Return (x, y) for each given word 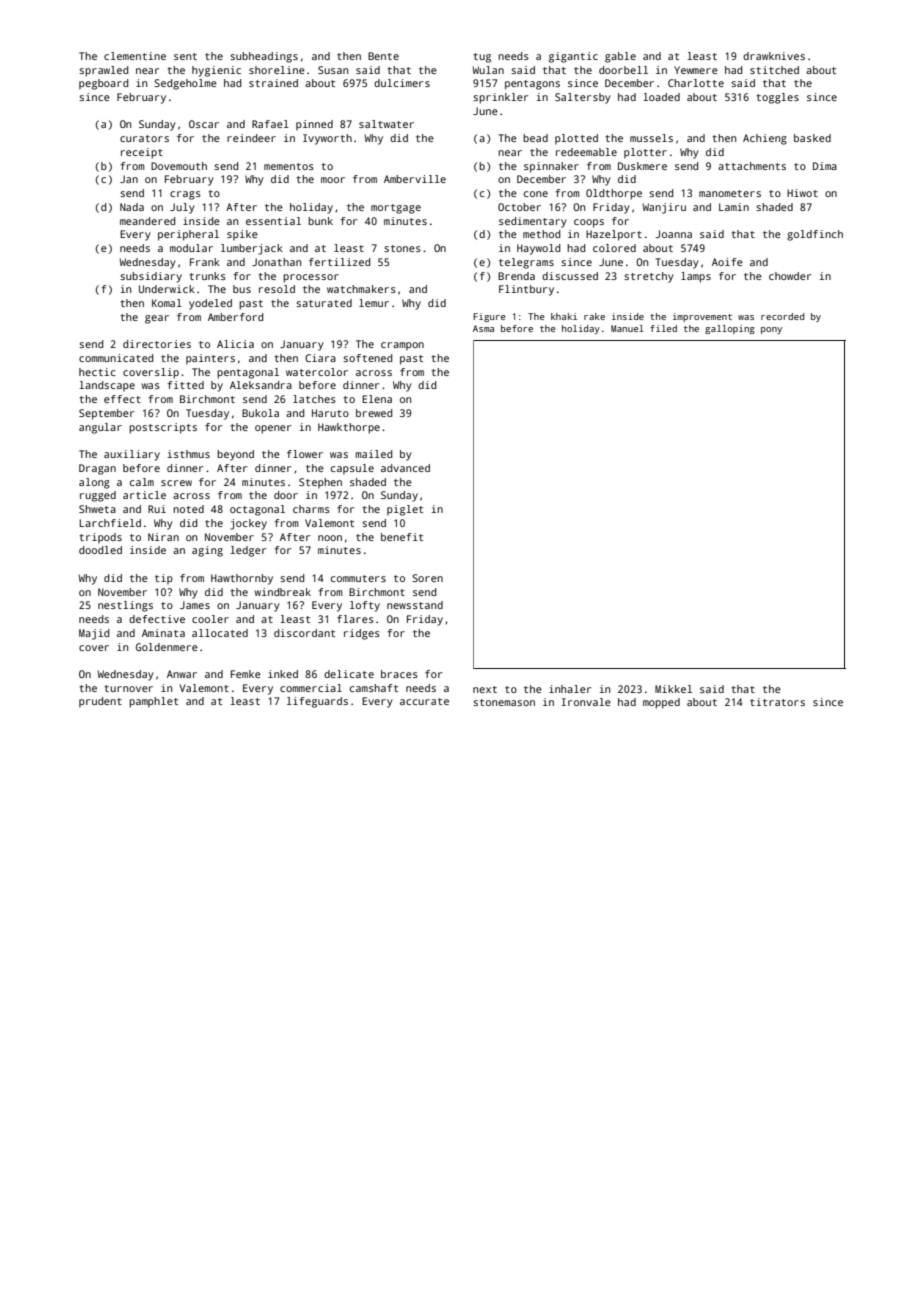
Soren (427, 578)
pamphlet (153, 702)
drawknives (774, 56)
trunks (207, 276)
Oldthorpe (614, 194)
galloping (730, 329)
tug (482, 58)
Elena (377, 399)
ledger (248, 551)
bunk (320, 221)
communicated (116, 358)
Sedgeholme (185, 84)
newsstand (415, 605)
